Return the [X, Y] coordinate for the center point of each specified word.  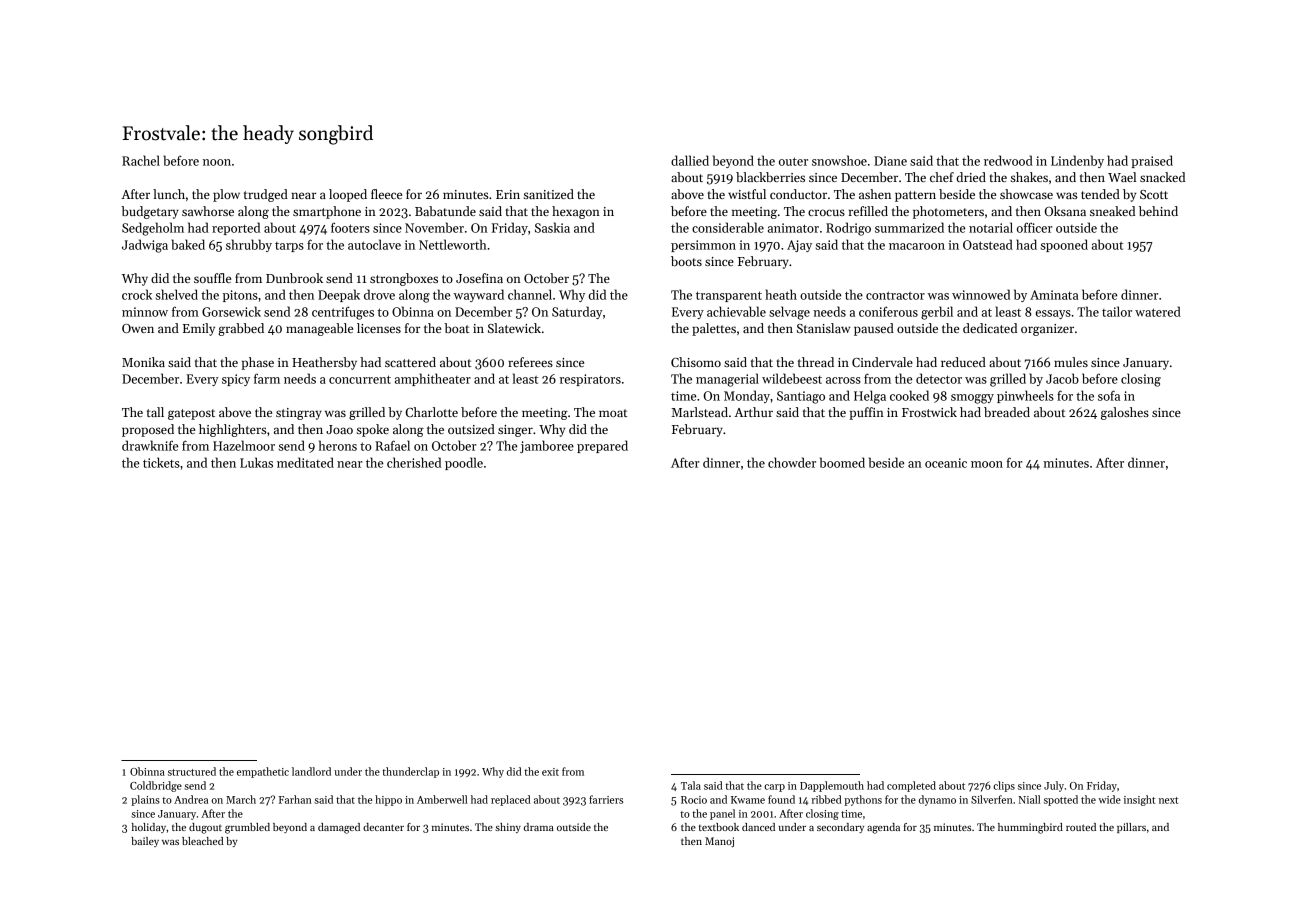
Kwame [748, 800]
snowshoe [839, 160]
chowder [792, 462]
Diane [890, 161]
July [1054, 786]
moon [987, 464]
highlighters [232, 430]
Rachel [141, 160]
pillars [1131, 828]
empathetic [263, 772]
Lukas [256, 462]
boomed [842, 462]
